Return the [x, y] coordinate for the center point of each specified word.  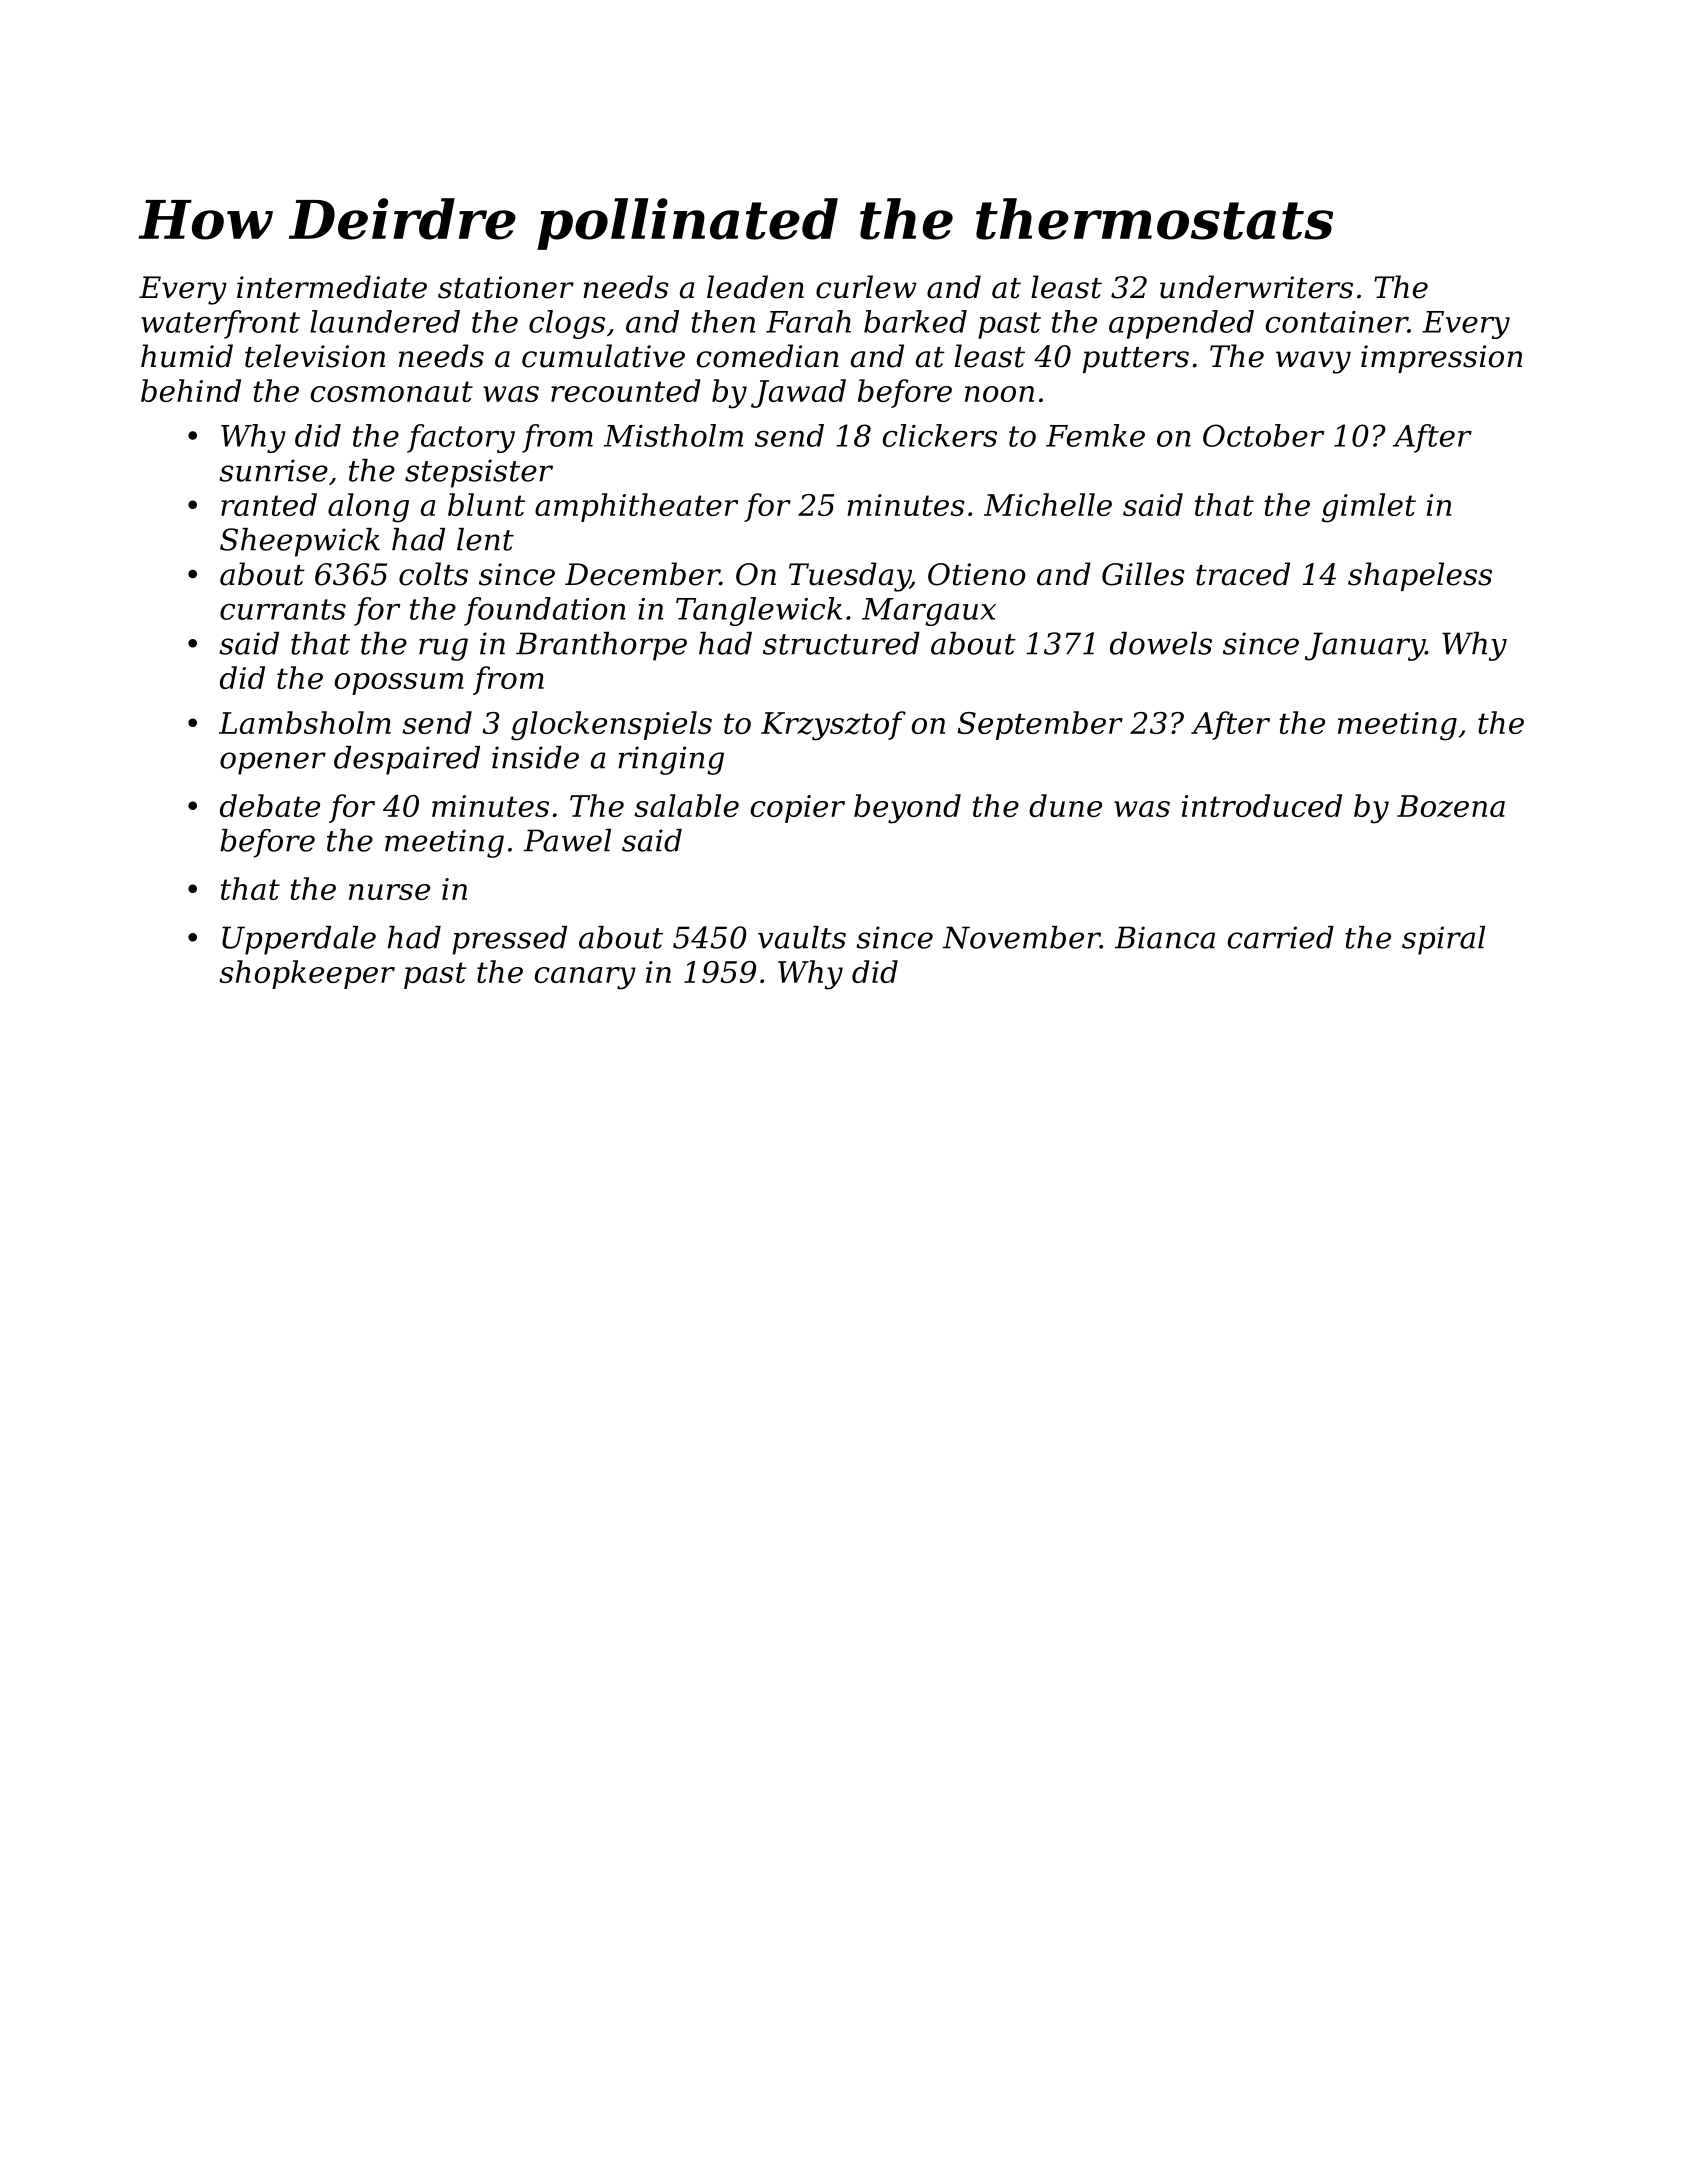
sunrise [273, 470]
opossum [399, 684]
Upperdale [299, 940]
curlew [866, 287]
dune [1065, 805]
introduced [1262, 805]
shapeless [1420, 576]
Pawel [567, 840]
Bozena [1451, 806]
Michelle [1048, 504]
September [1040, 725]
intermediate [332, 287]
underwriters [1256, 287]
